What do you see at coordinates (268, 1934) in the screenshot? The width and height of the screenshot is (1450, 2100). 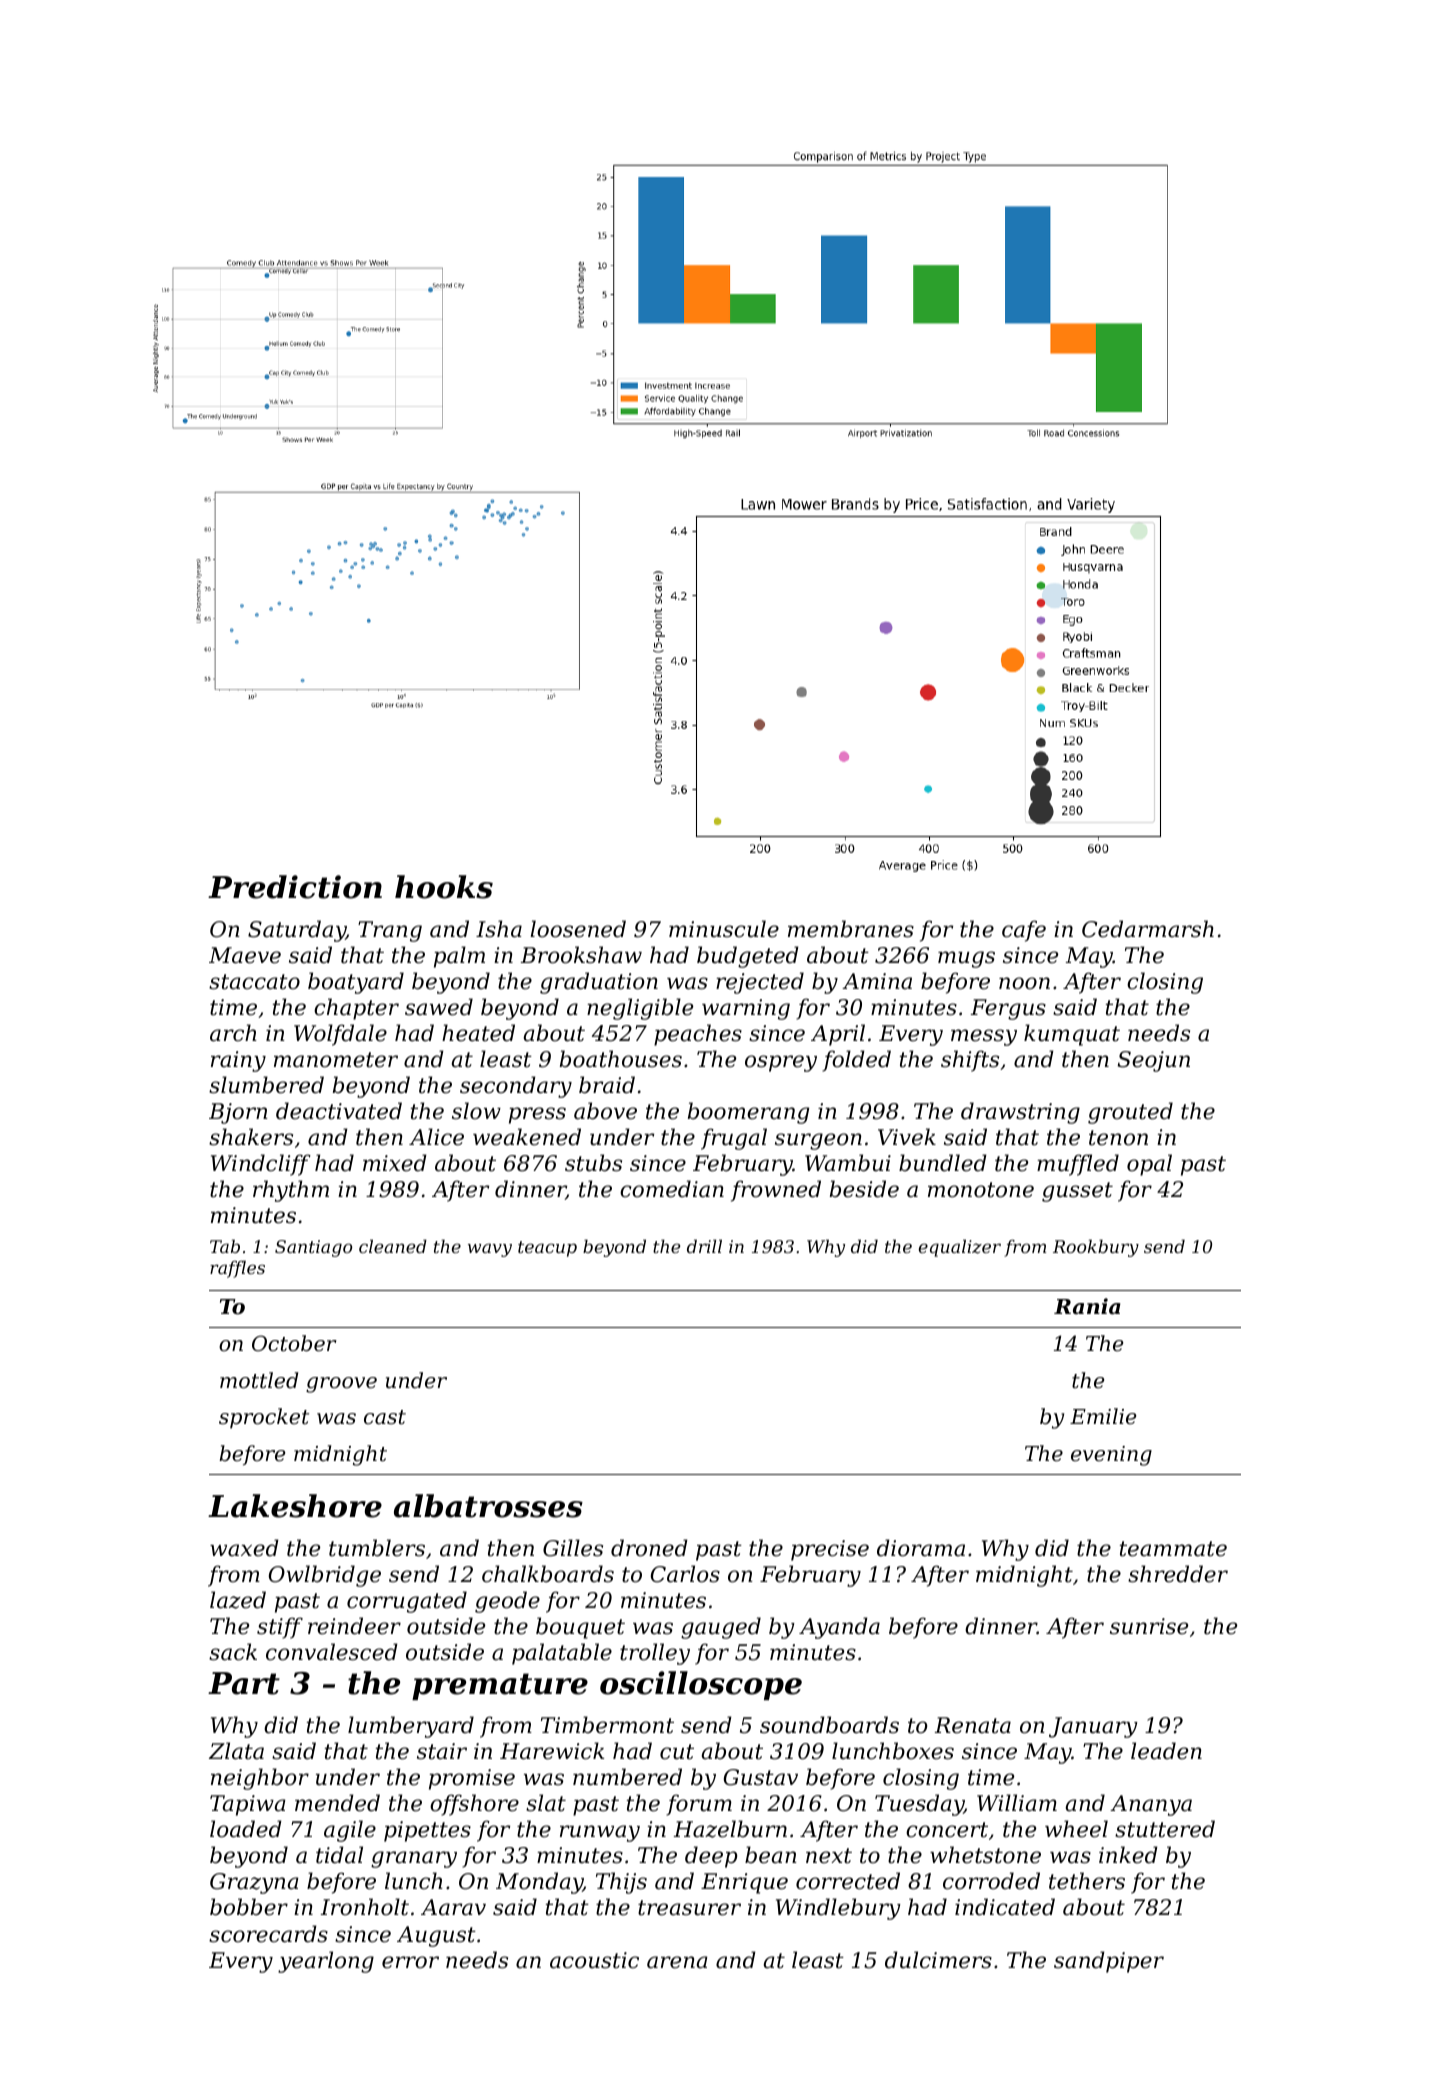 I see `scorecards` at bounding box center [268, 1934].
